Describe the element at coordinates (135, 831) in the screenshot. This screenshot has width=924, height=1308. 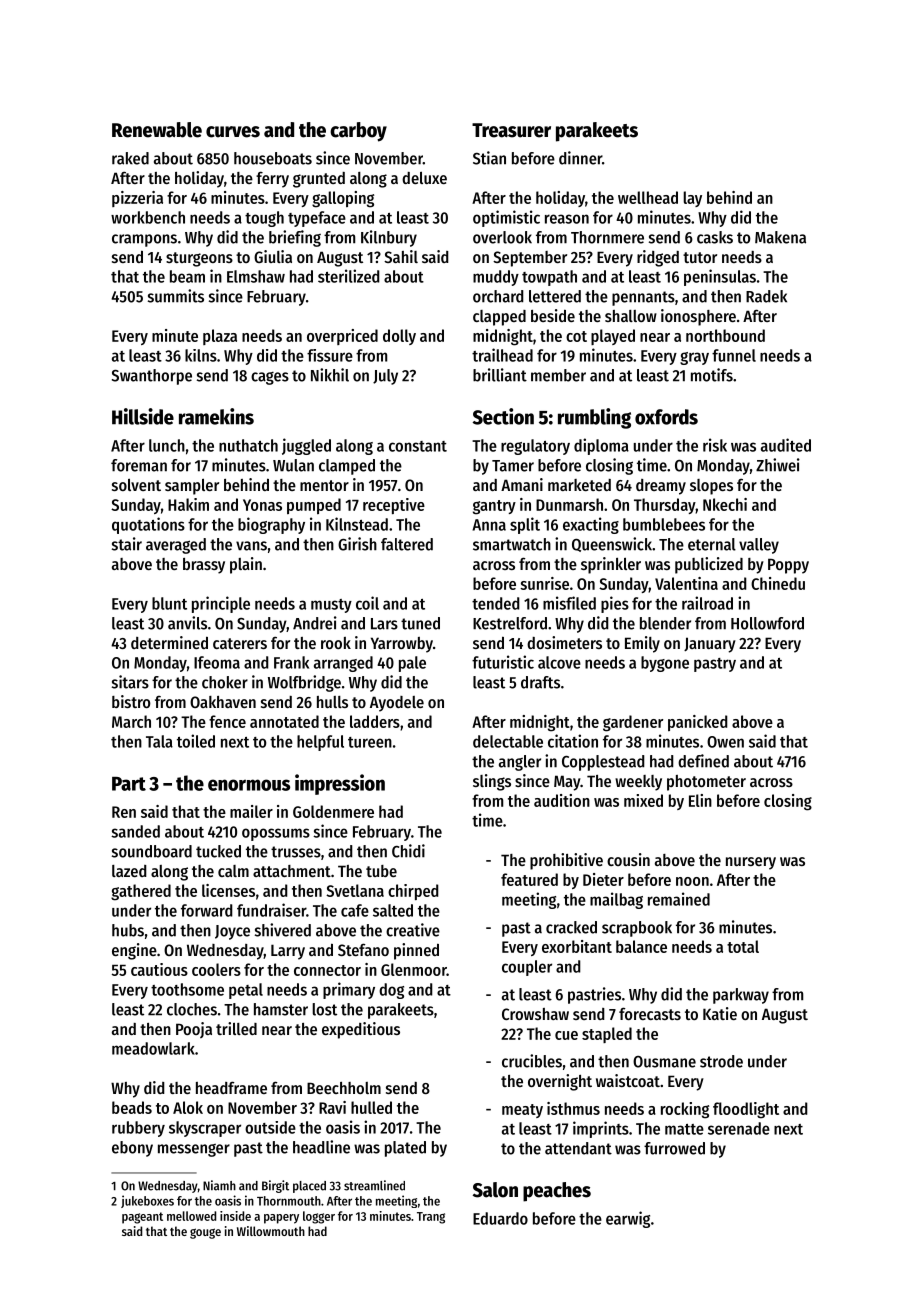
I see `sanded` at that location.
